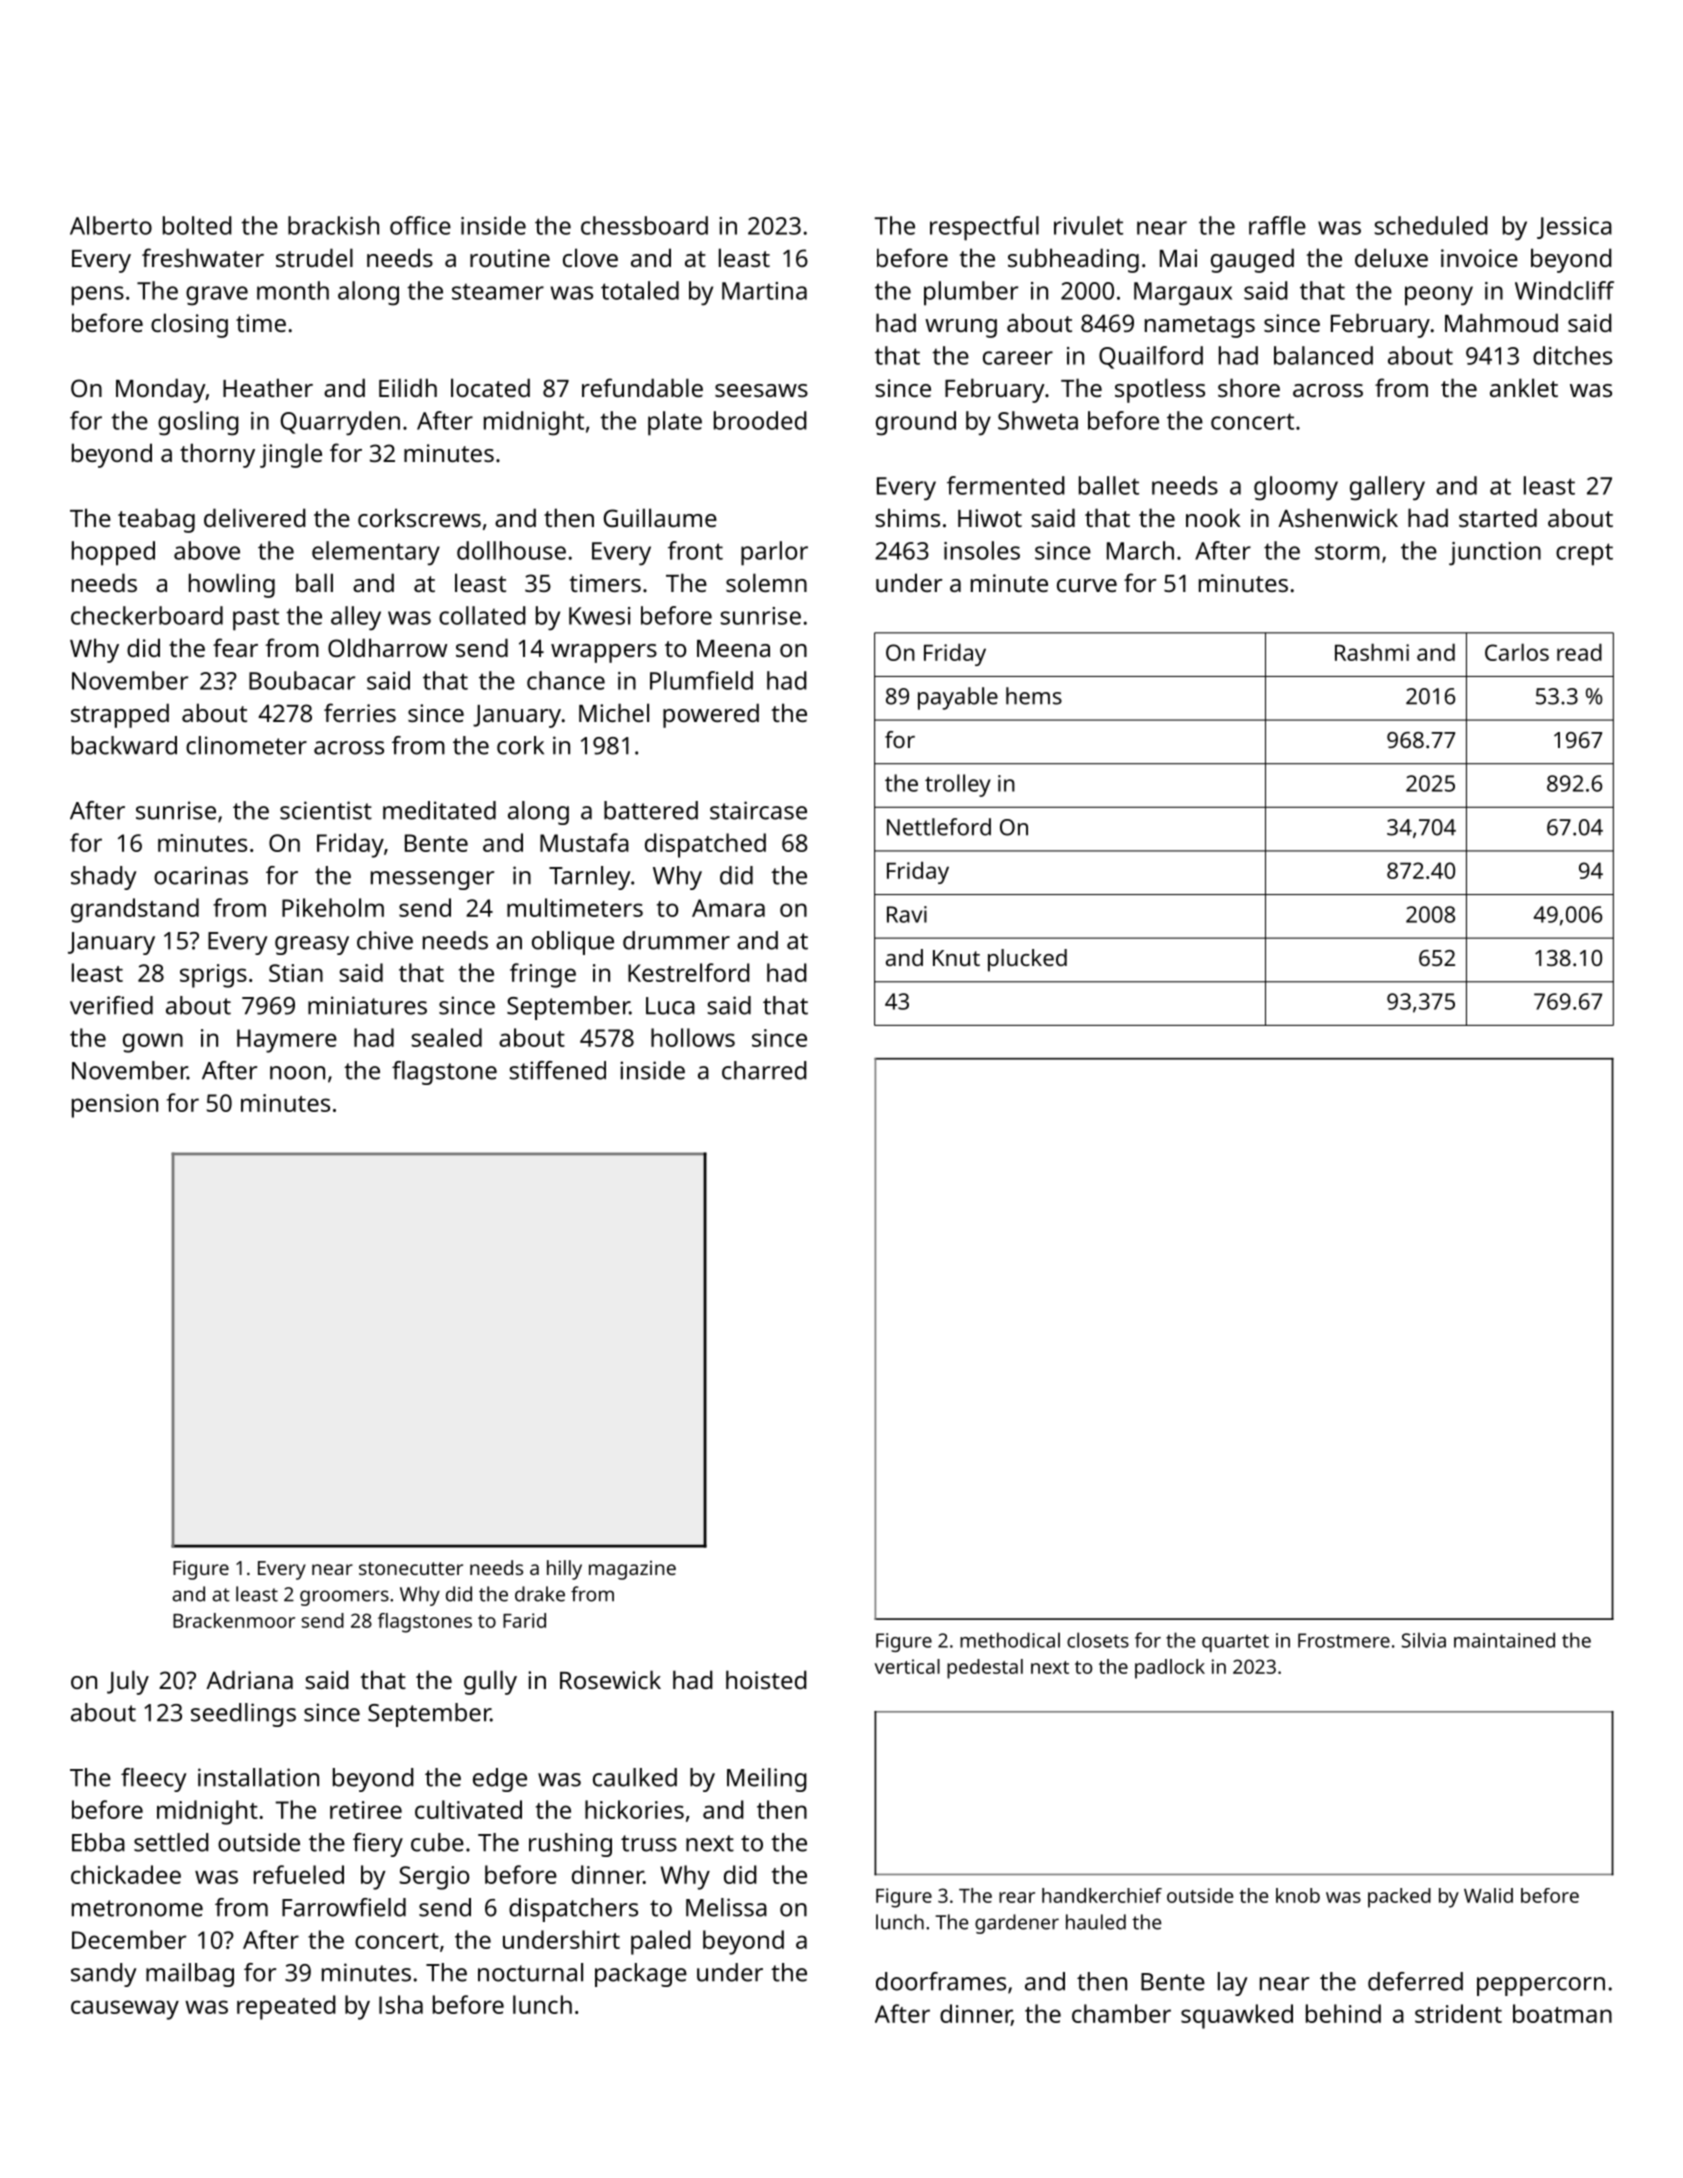 Image resolution: width=1683 pixels, height=2178 pixels. What do you see at coordinates (1151, 357) in the document?
I see `Quailford` at bounding box center [1151, 357].
